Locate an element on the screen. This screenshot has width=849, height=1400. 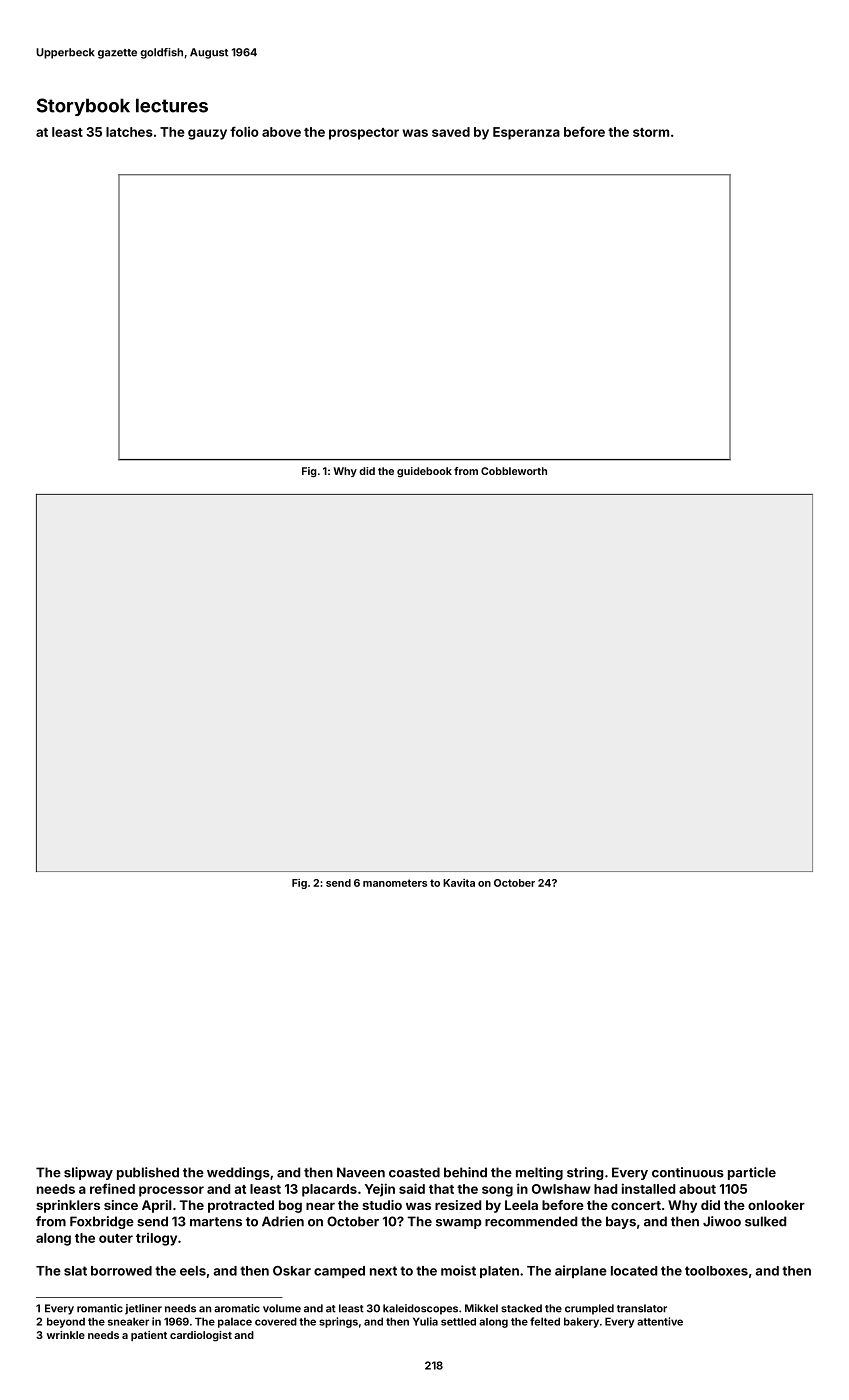
saved is located at coordinates (451, 132).
